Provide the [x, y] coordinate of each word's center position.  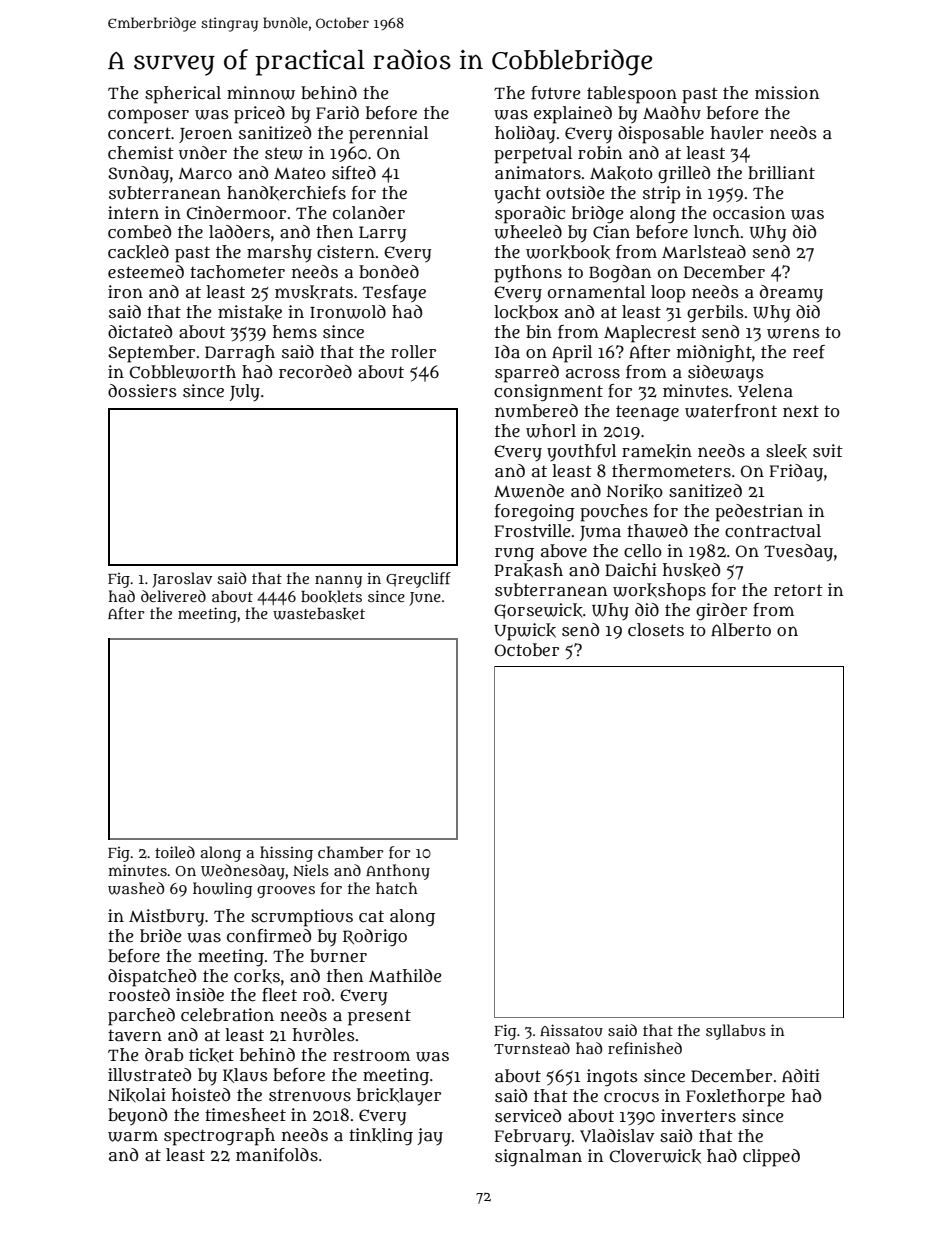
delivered [173, 596]
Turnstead [532, 1048]
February [532, 1137]
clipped [771, 1158]
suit [828, 451]
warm [133, 1136]
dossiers [142, 390]
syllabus [736, 1032]
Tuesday [798, 553]
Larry [382, 234]
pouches [614, 513]
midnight [714, 353]
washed [136, 888]
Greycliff [418, 580]
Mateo [300, 173]
